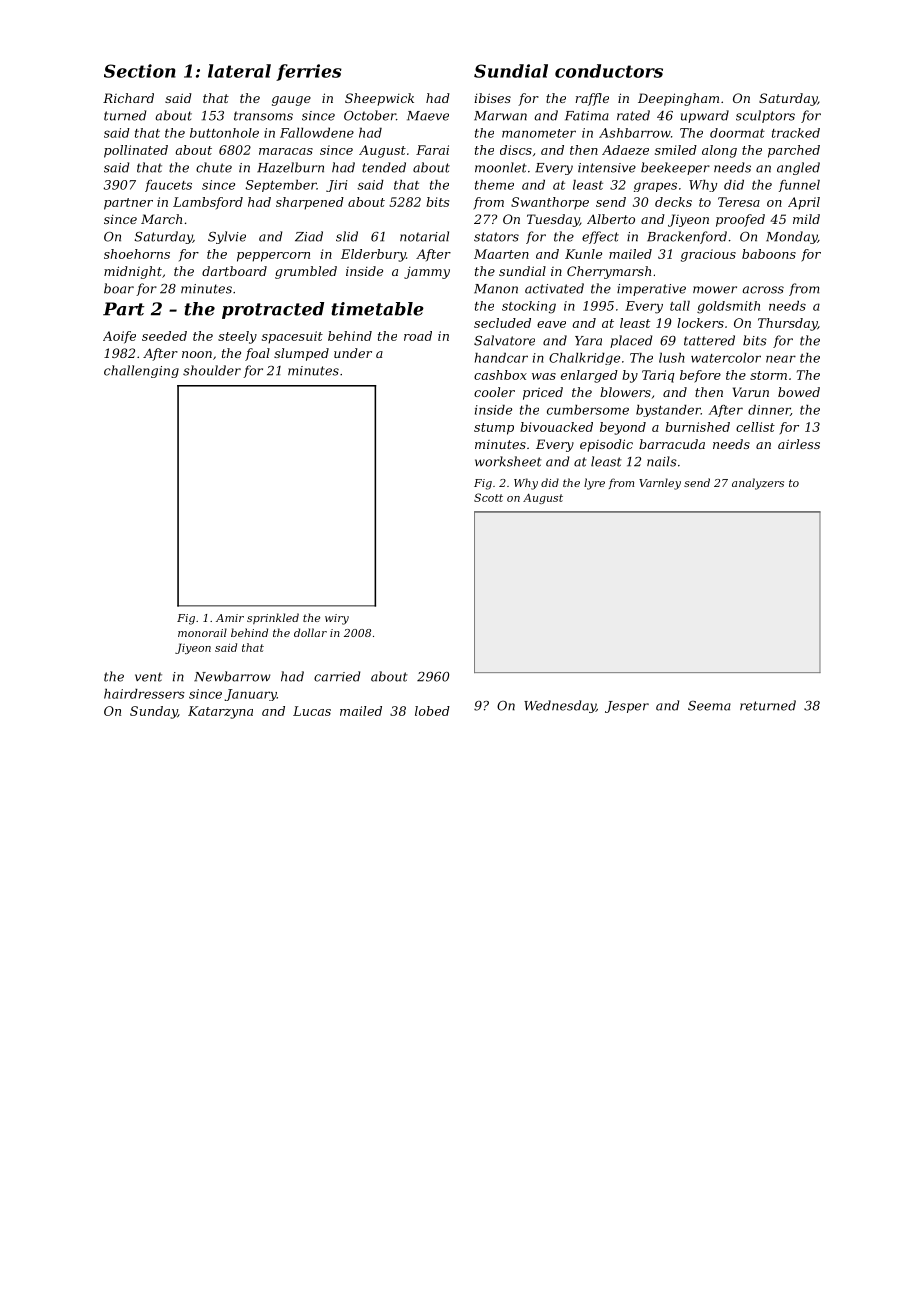 The image size is (924, 1308). I want to click on challenging, so click(141, 371).
